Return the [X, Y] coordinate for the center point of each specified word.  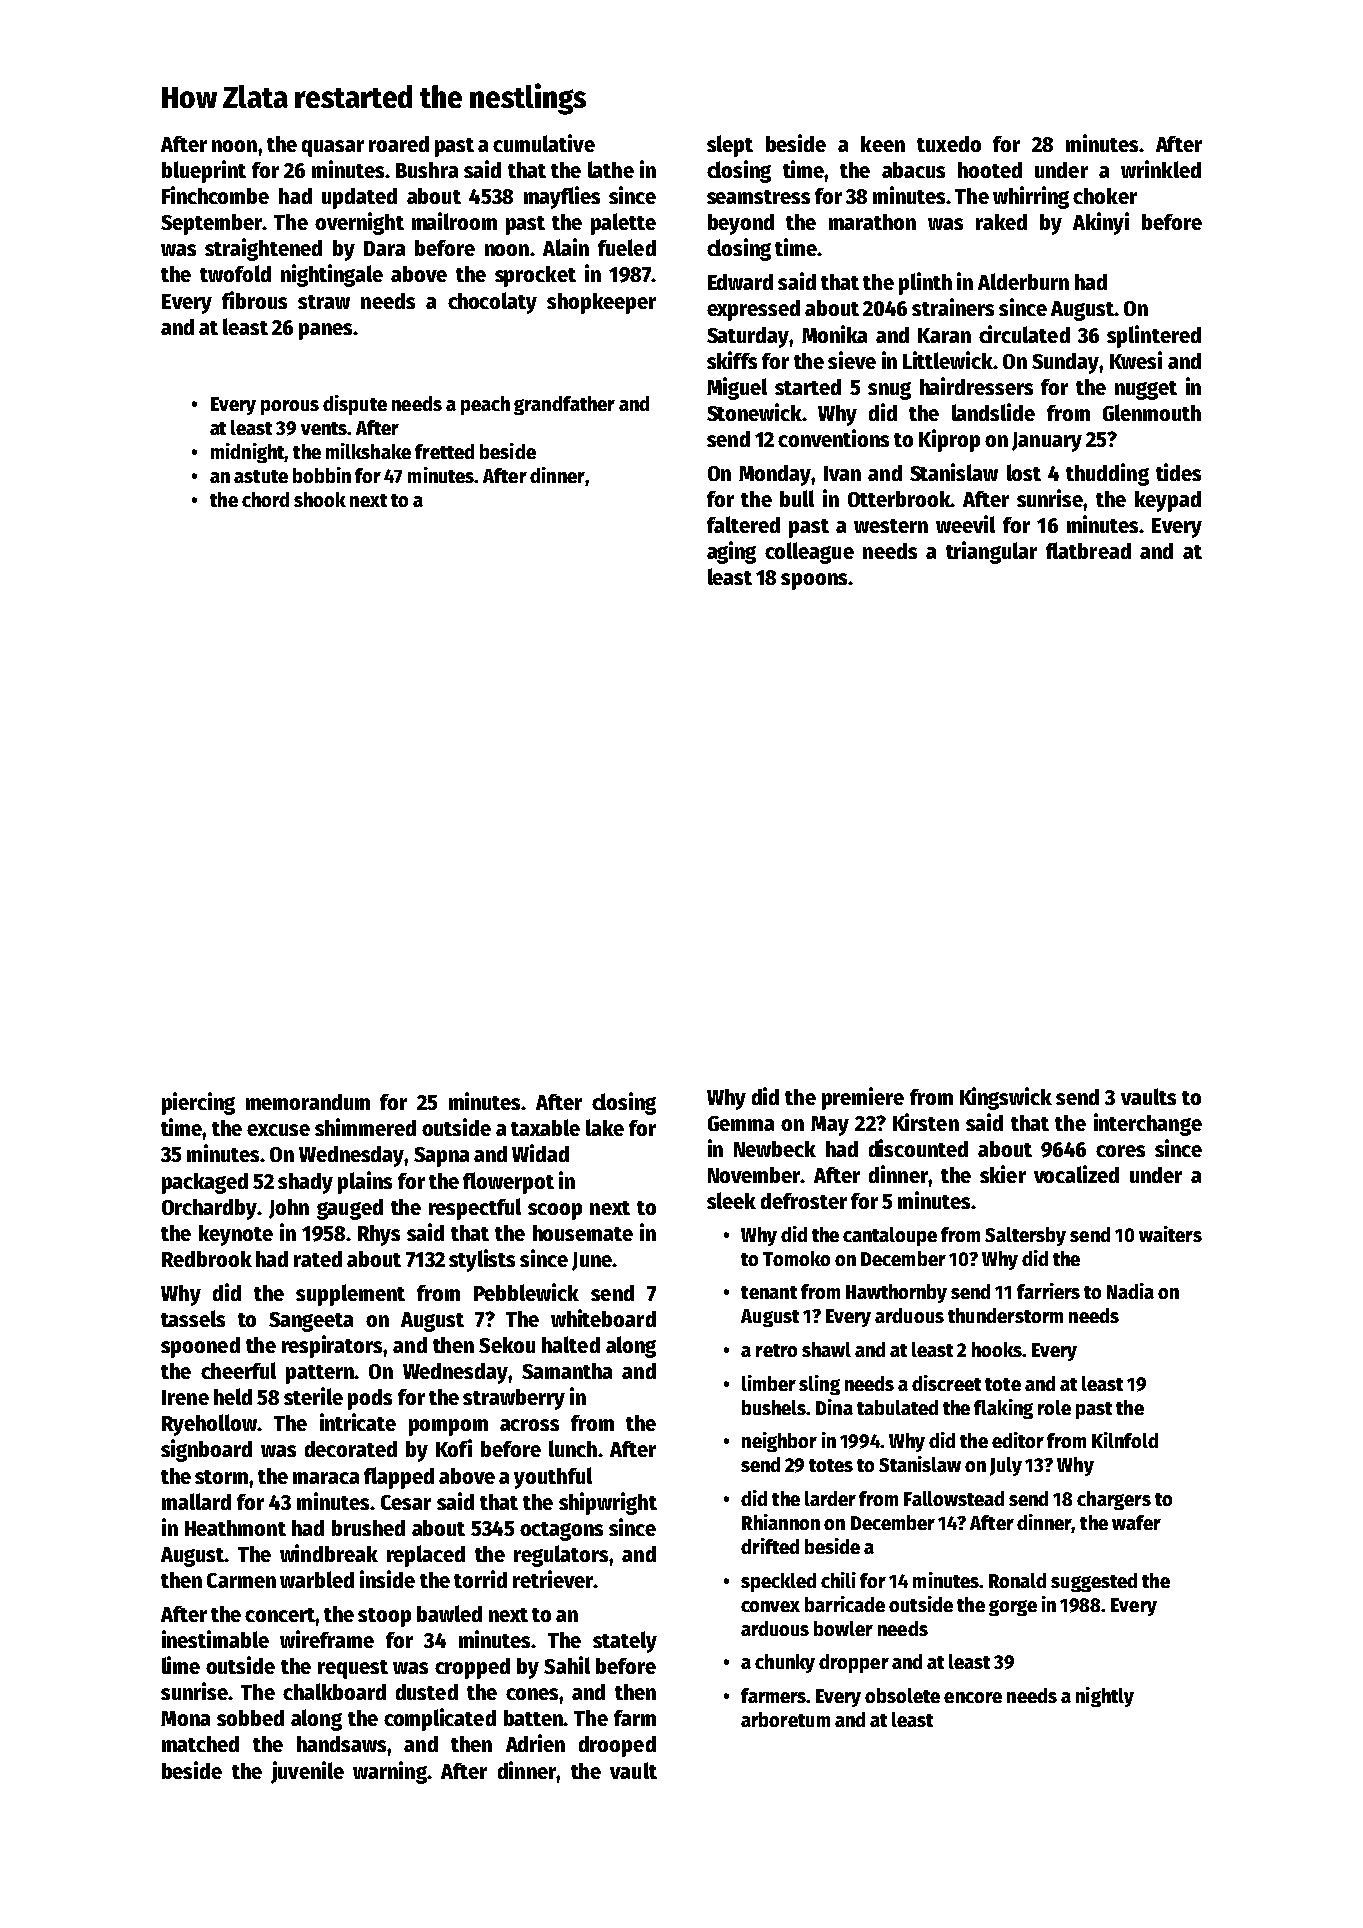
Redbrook [207, 1259]
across [529, 1425]
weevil [965, 524]
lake [605, 1127]
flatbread [1088, 550]
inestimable [215, 1639]
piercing [198, 1103]
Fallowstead [954, 1498]
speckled [778, 1582]
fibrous [254, 300]
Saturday [748, 337]
